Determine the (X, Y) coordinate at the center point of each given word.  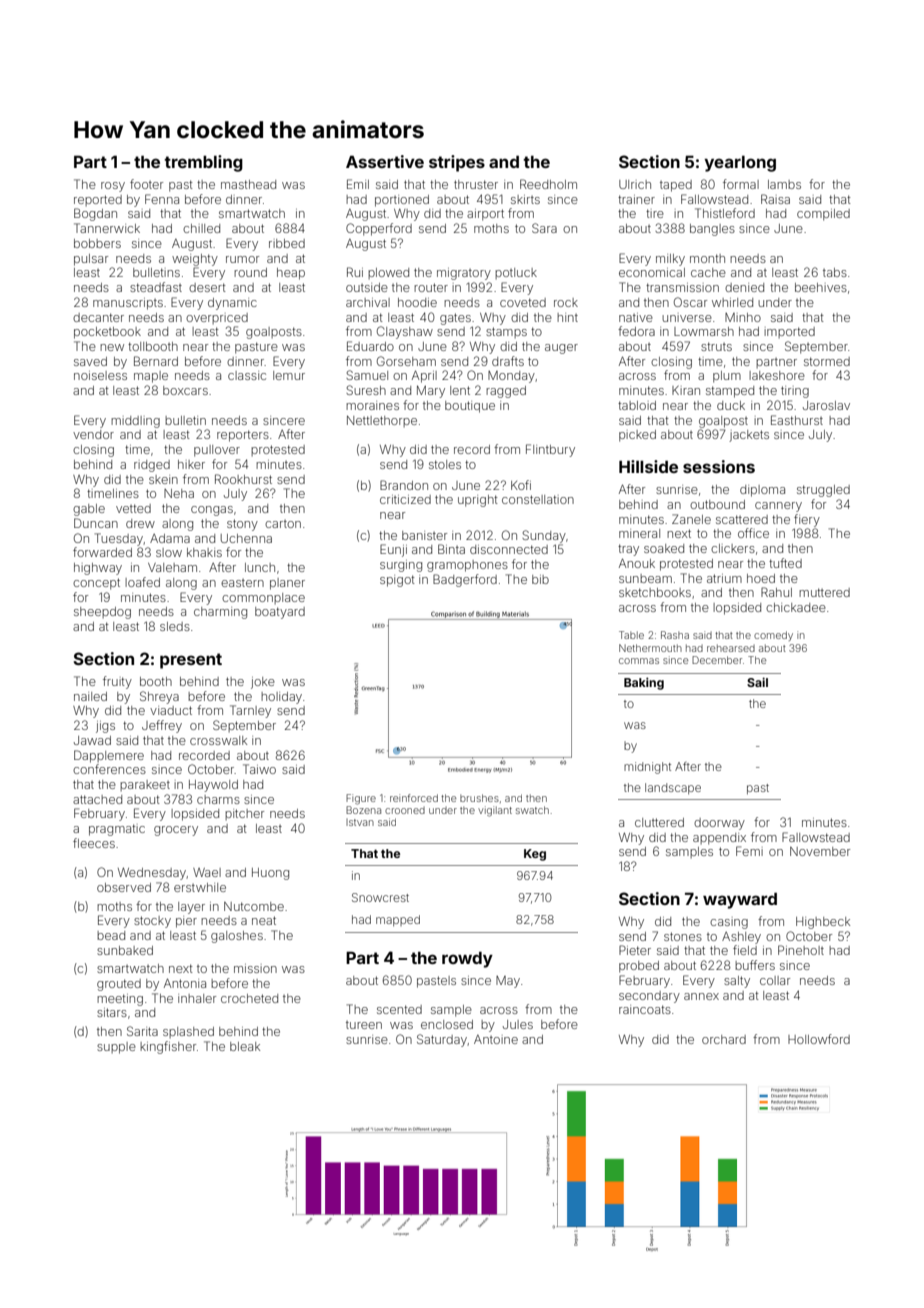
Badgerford (465, 580)
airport (485, 215)
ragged (506, 392)
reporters (243, 436)
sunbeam (645, 578)
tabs (835, 272)
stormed (827, 361)
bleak (245, 1046)
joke (263, 683)
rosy (113, 187)
